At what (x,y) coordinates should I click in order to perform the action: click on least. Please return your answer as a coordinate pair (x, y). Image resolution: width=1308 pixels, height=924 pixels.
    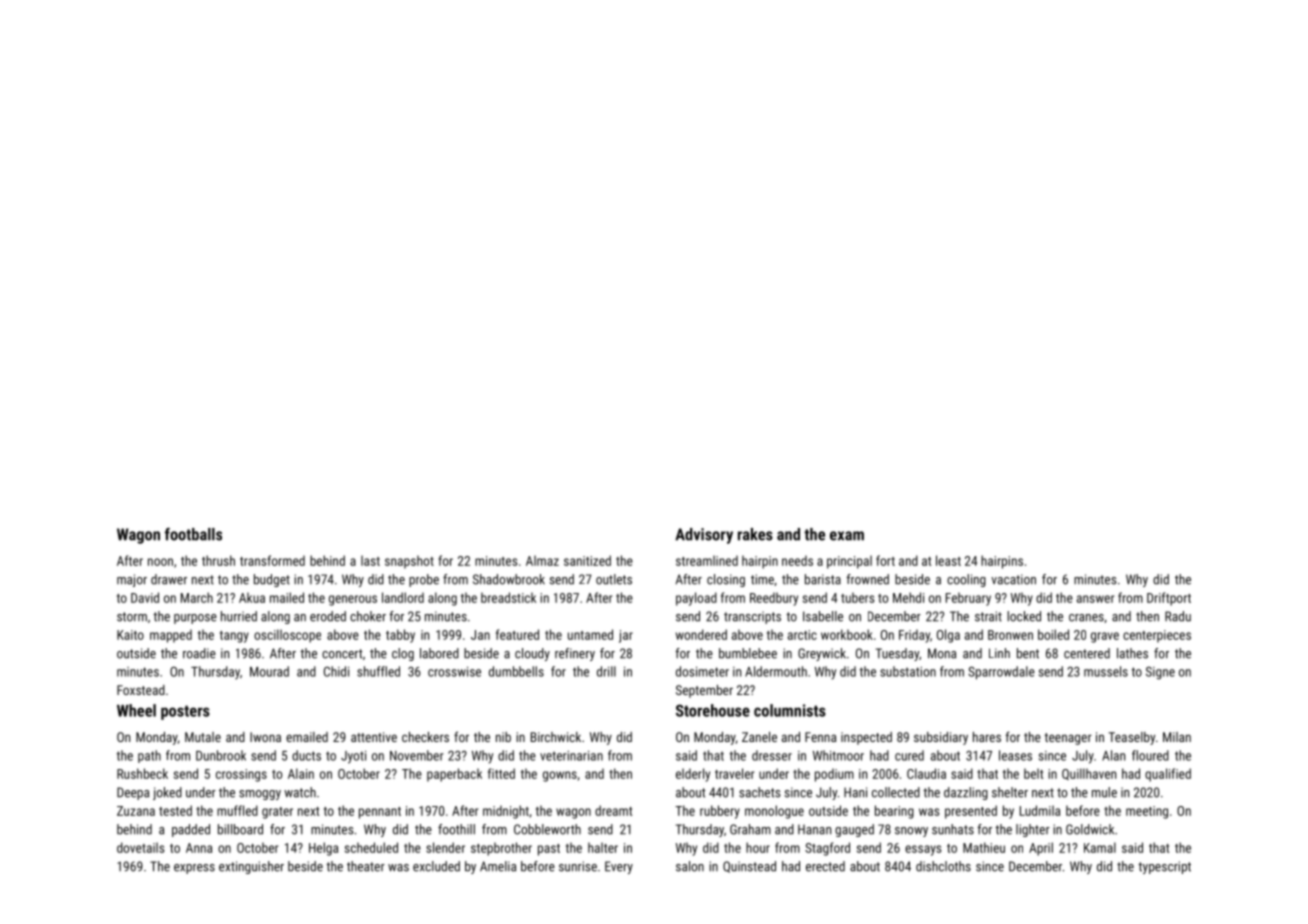
    Looking at the image, I should click on (948, 560).
